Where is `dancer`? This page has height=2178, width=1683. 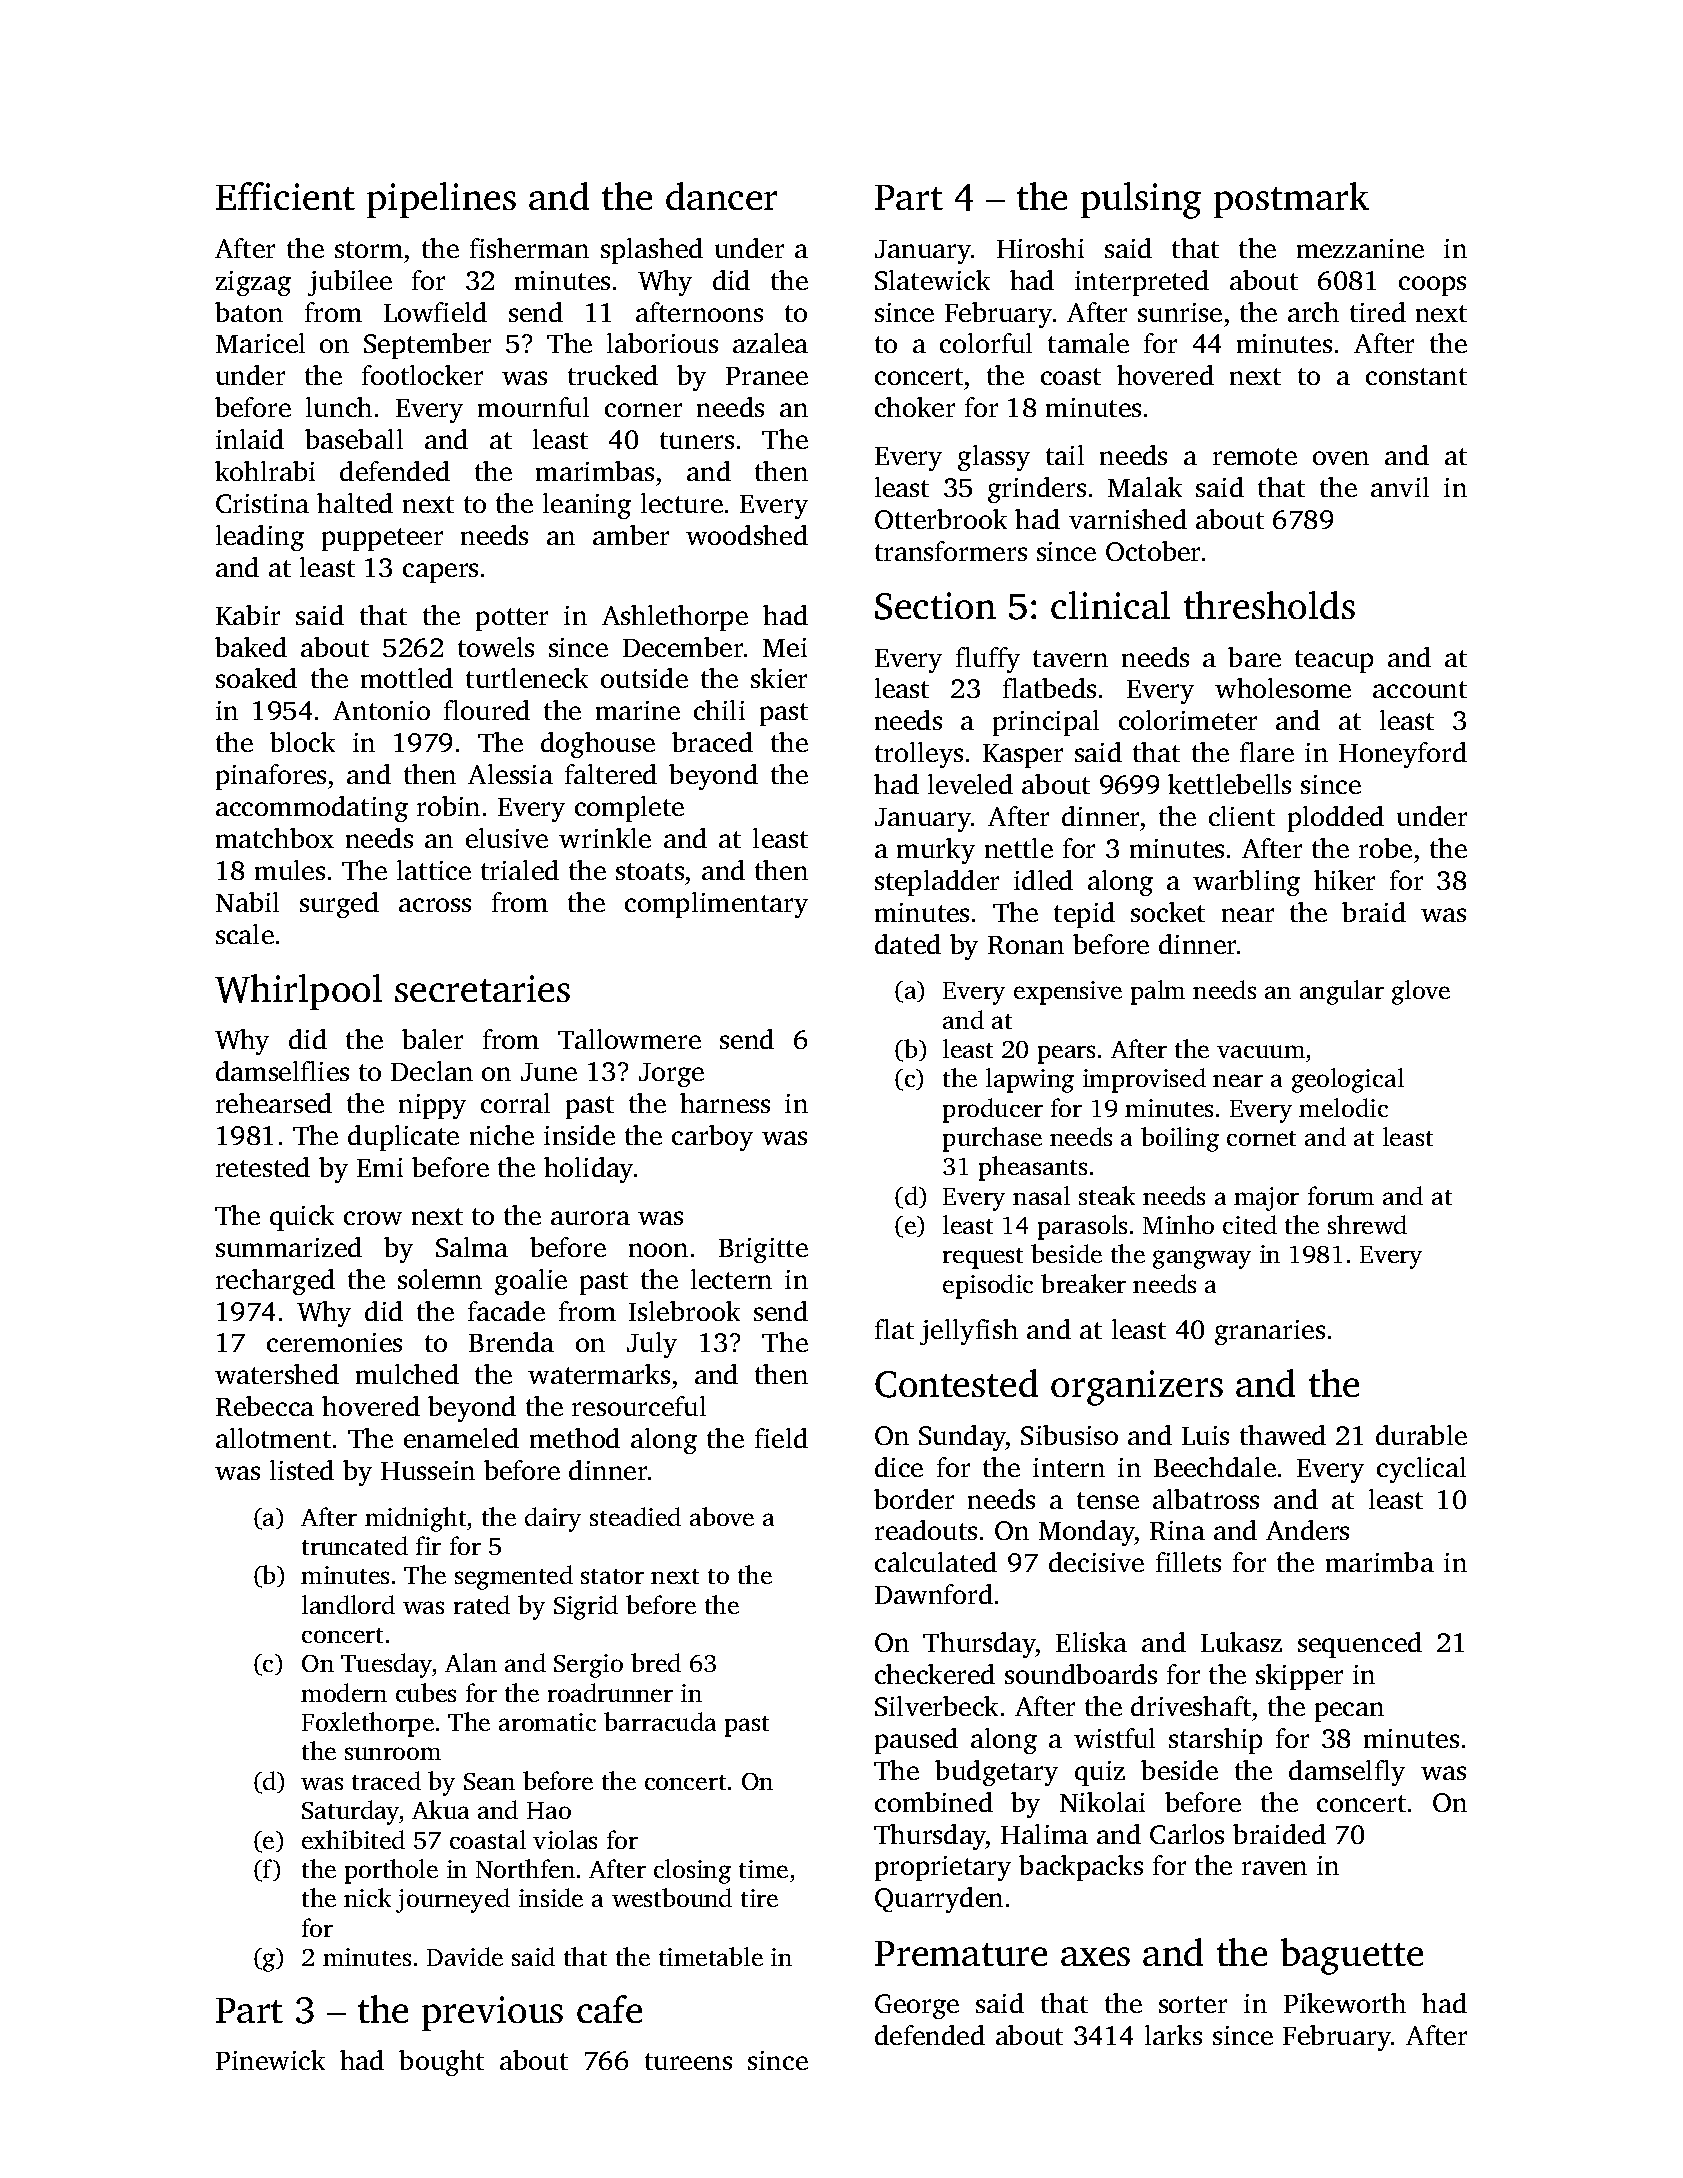
dancer is located at coordinates (721, 196).
